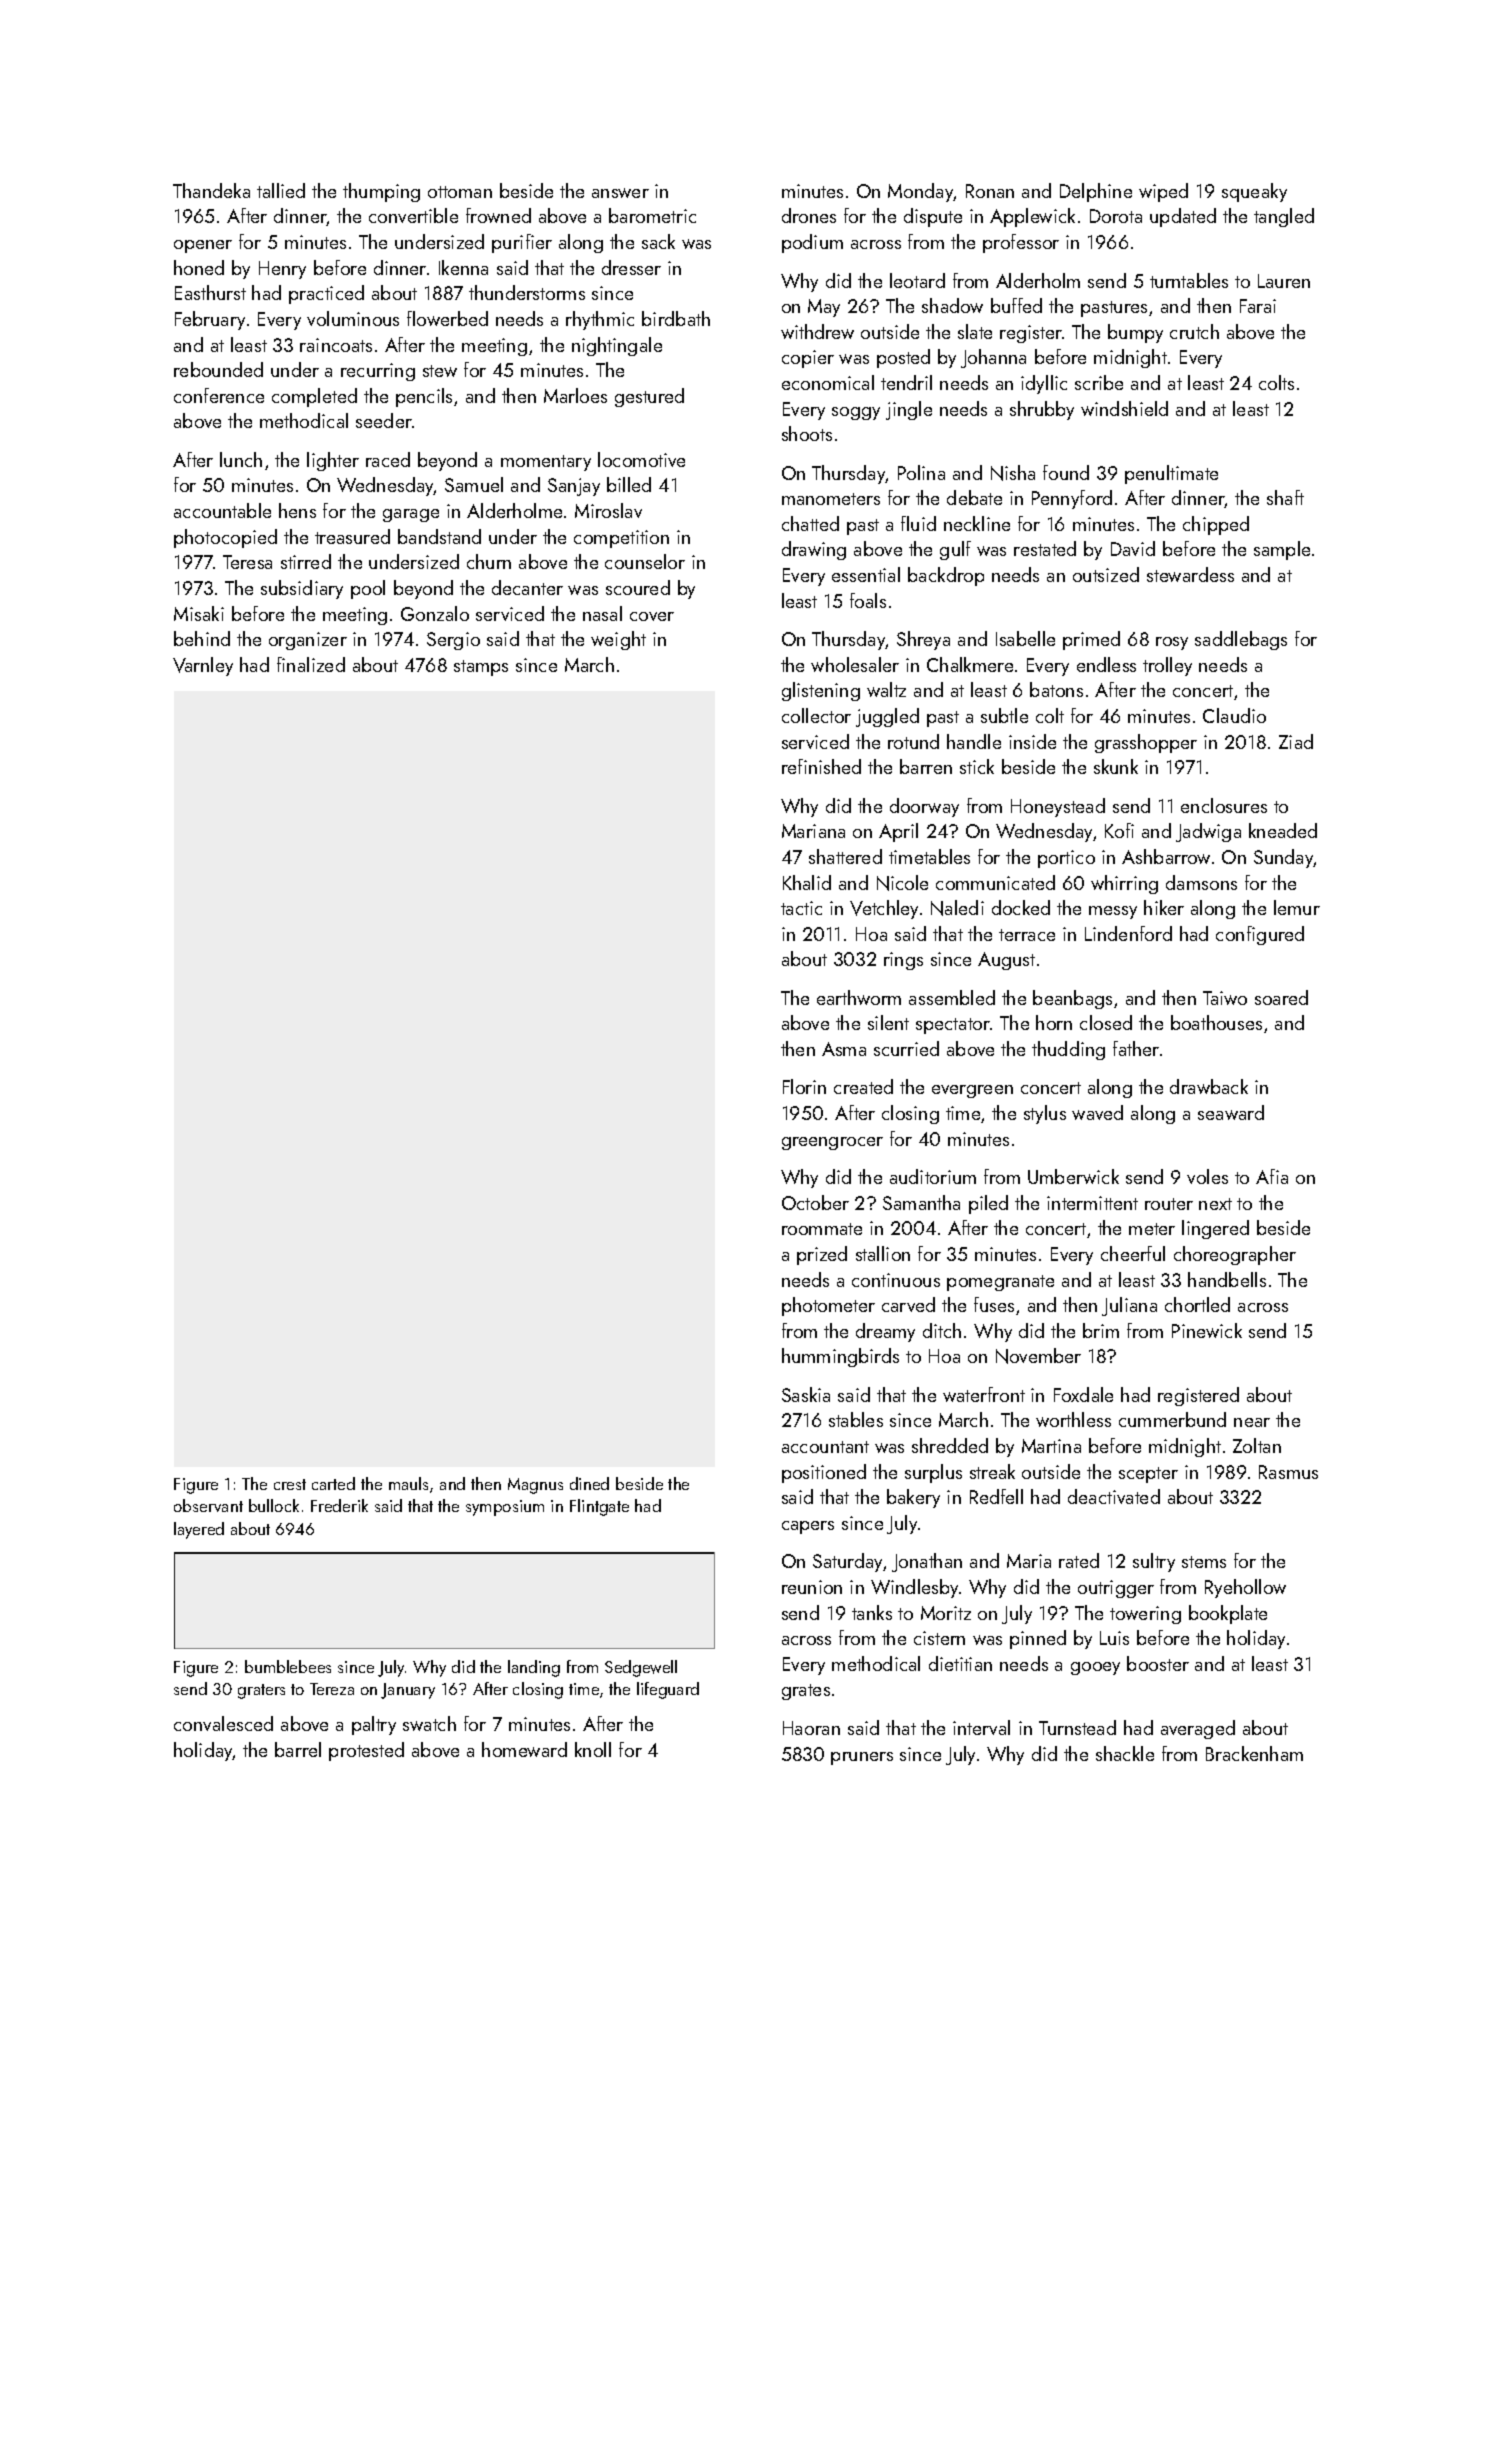  Describe the element at coordinates (862, 1758) in the screenshot. I see `pruners` at that location.
